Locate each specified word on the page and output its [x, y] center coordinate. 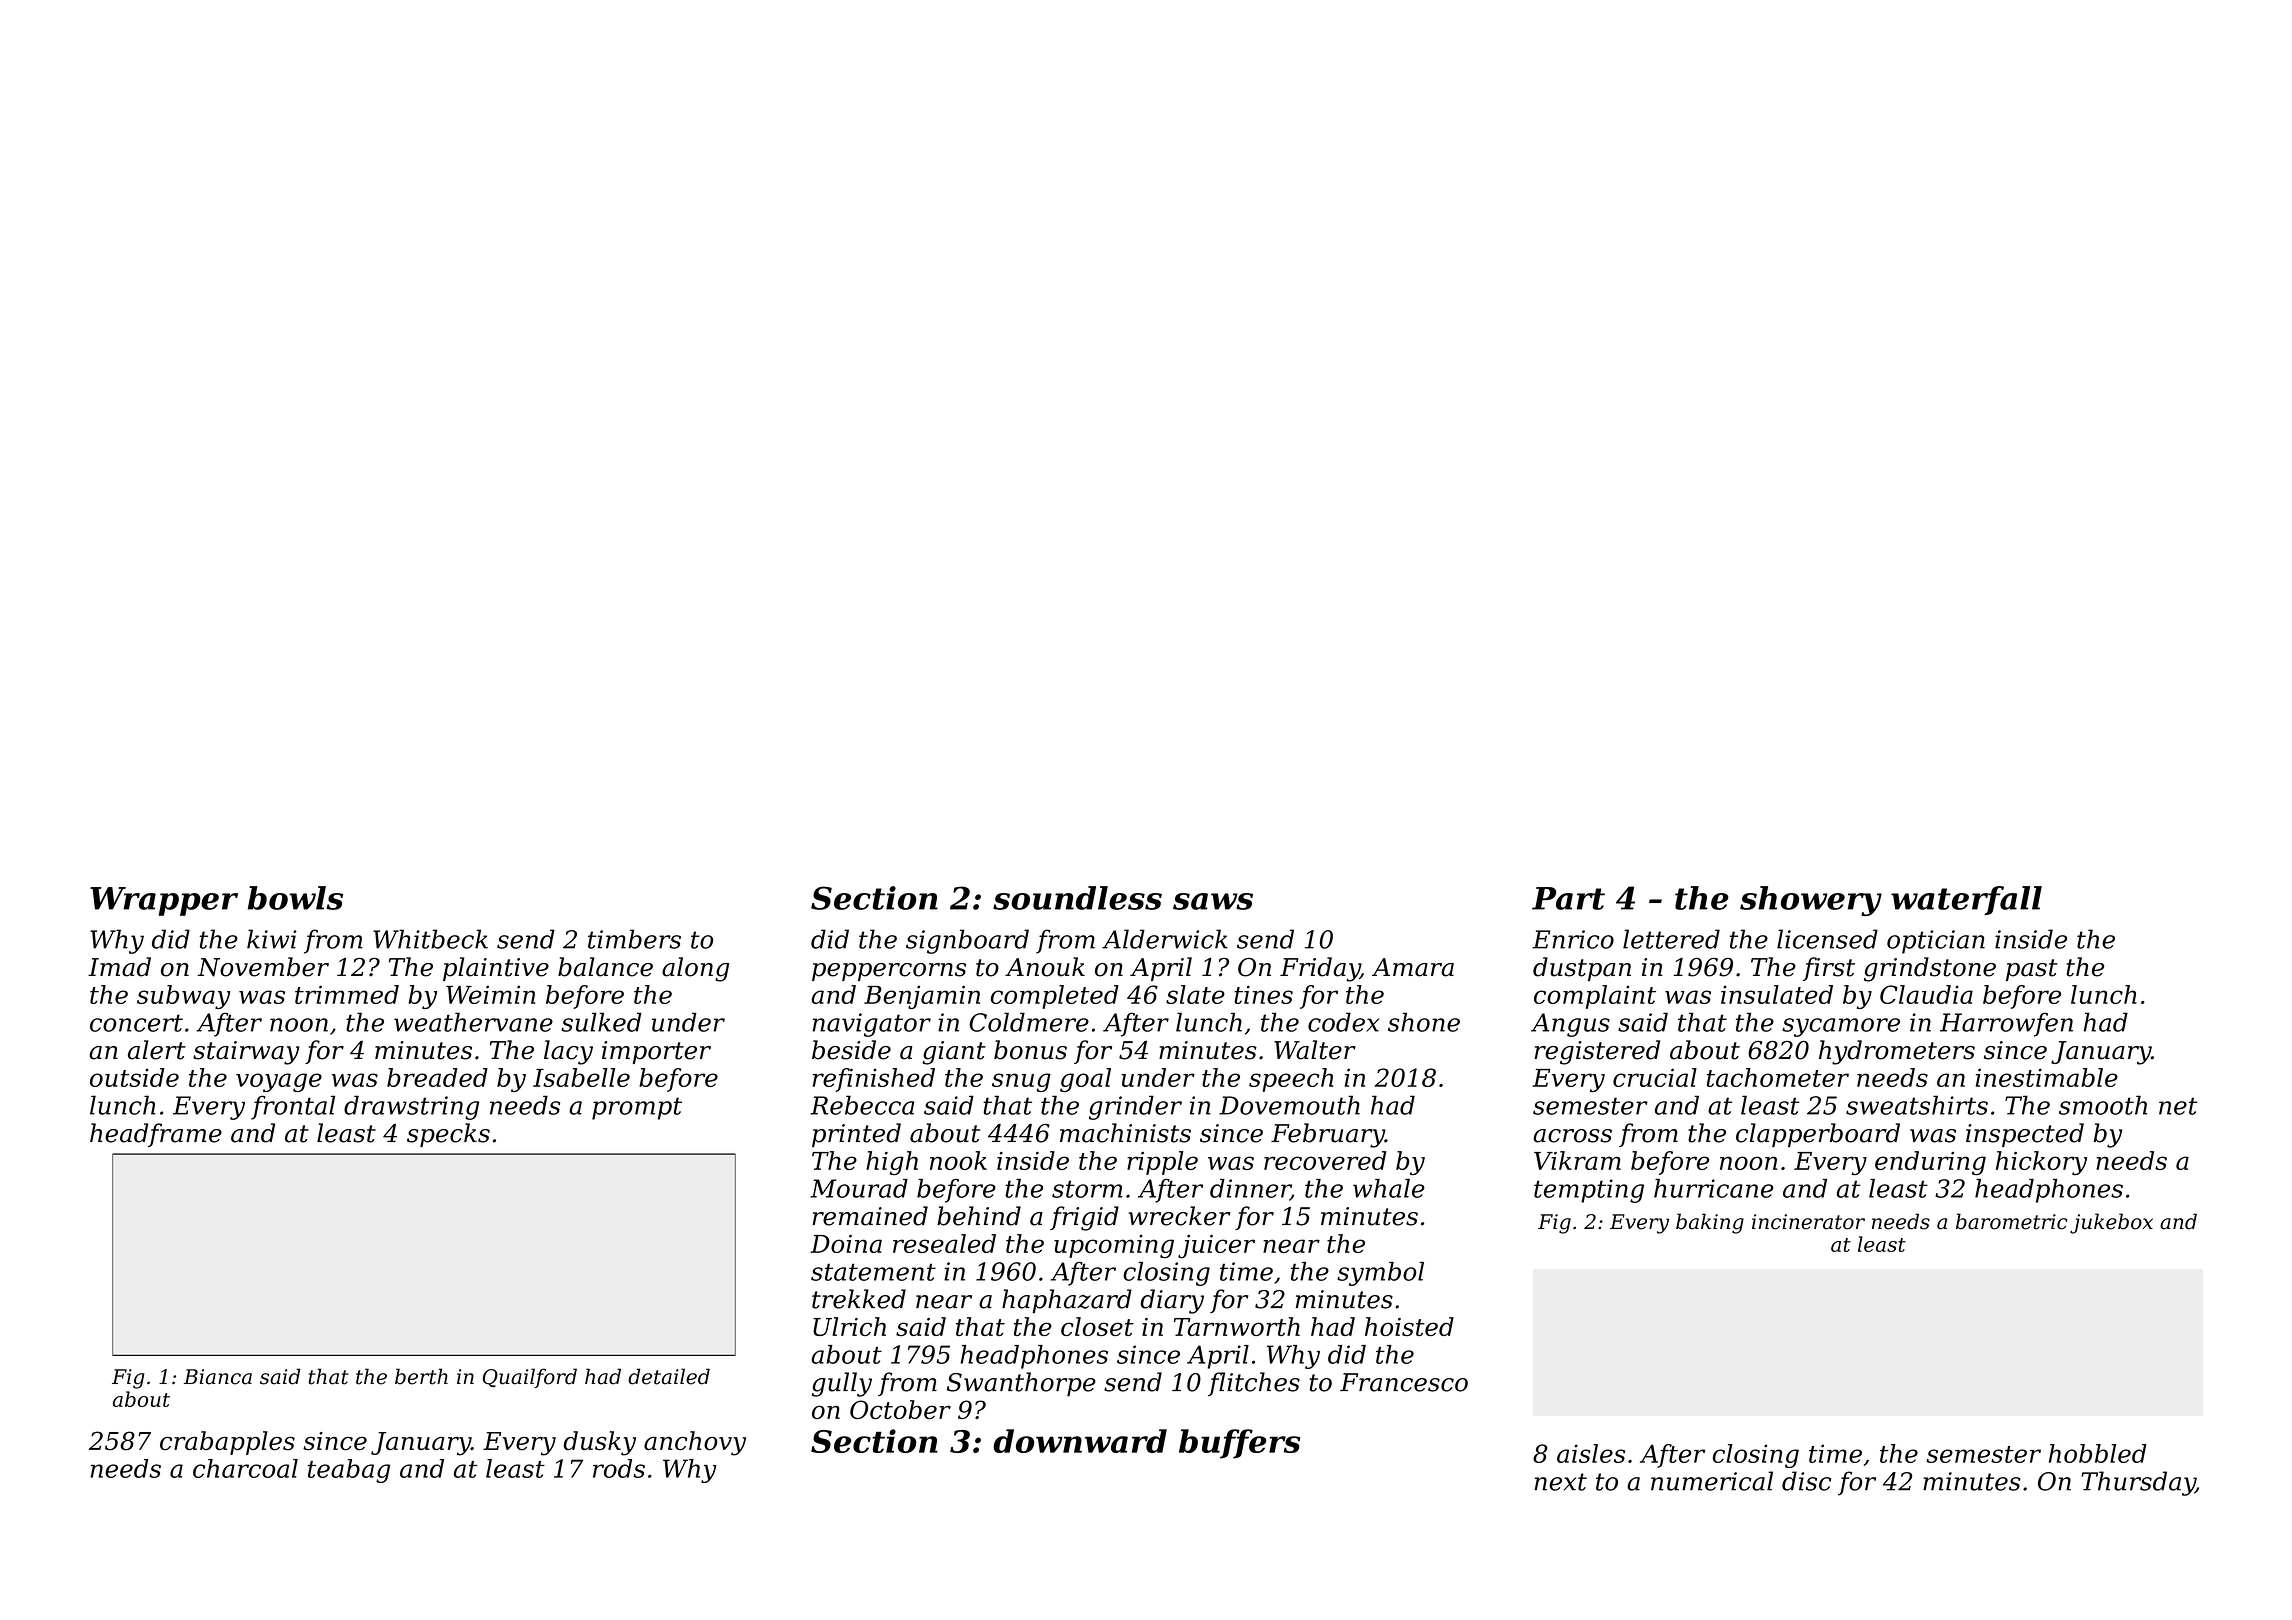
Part [1568, 898]
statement [873, 1272]
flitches [1254, 1384]
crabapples [227, 1443]
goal [1085, 1080]
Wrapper [164, 901]
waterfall [1966, 900]
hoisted [1409, 1326]
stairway [246, 1053]
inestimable [2047, 1077]
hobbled [2098, 1453]
